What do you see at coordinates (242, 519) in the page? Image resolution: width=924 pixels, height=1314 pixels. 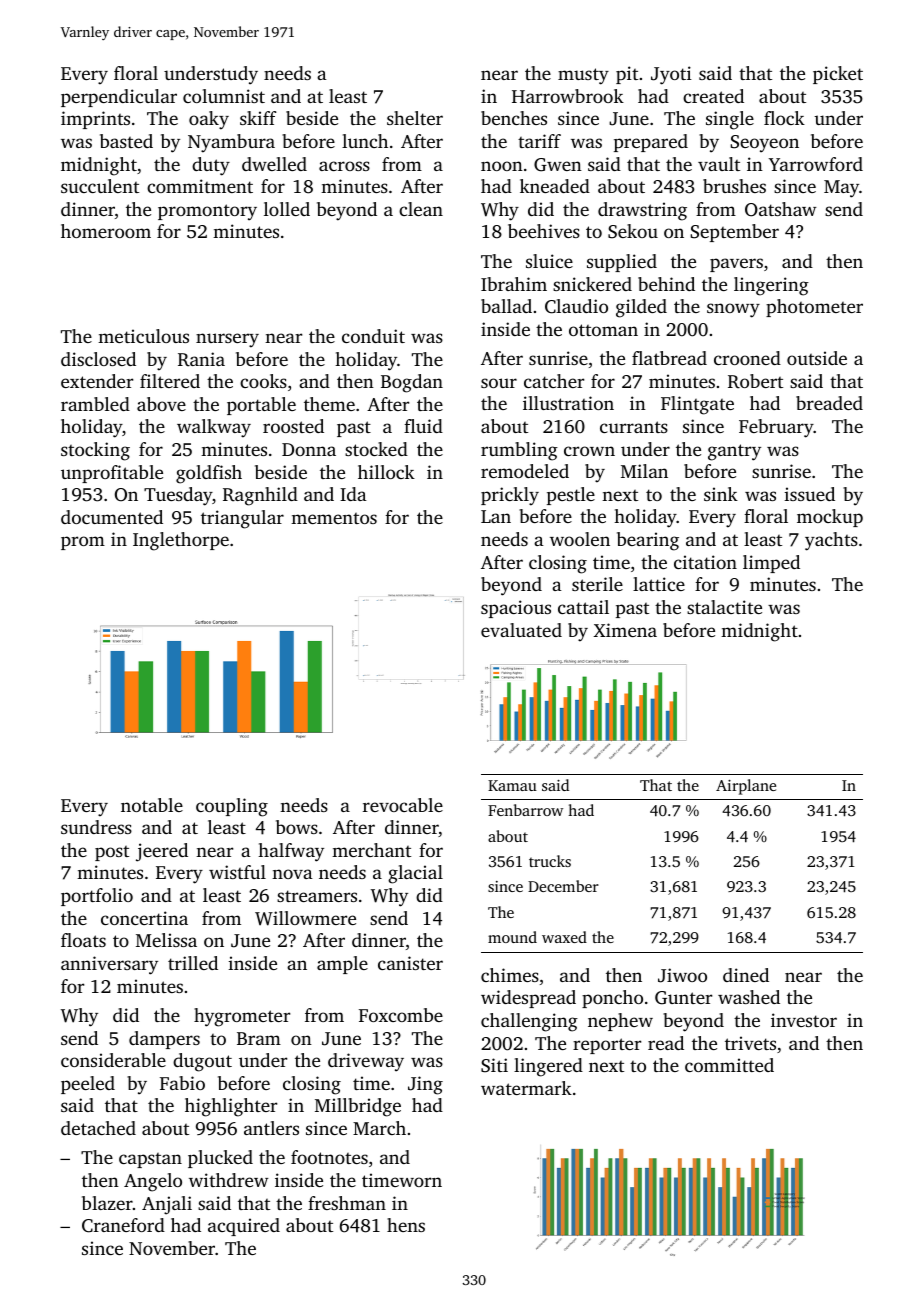 I see `triangular` at bounding box center [242, 519].
